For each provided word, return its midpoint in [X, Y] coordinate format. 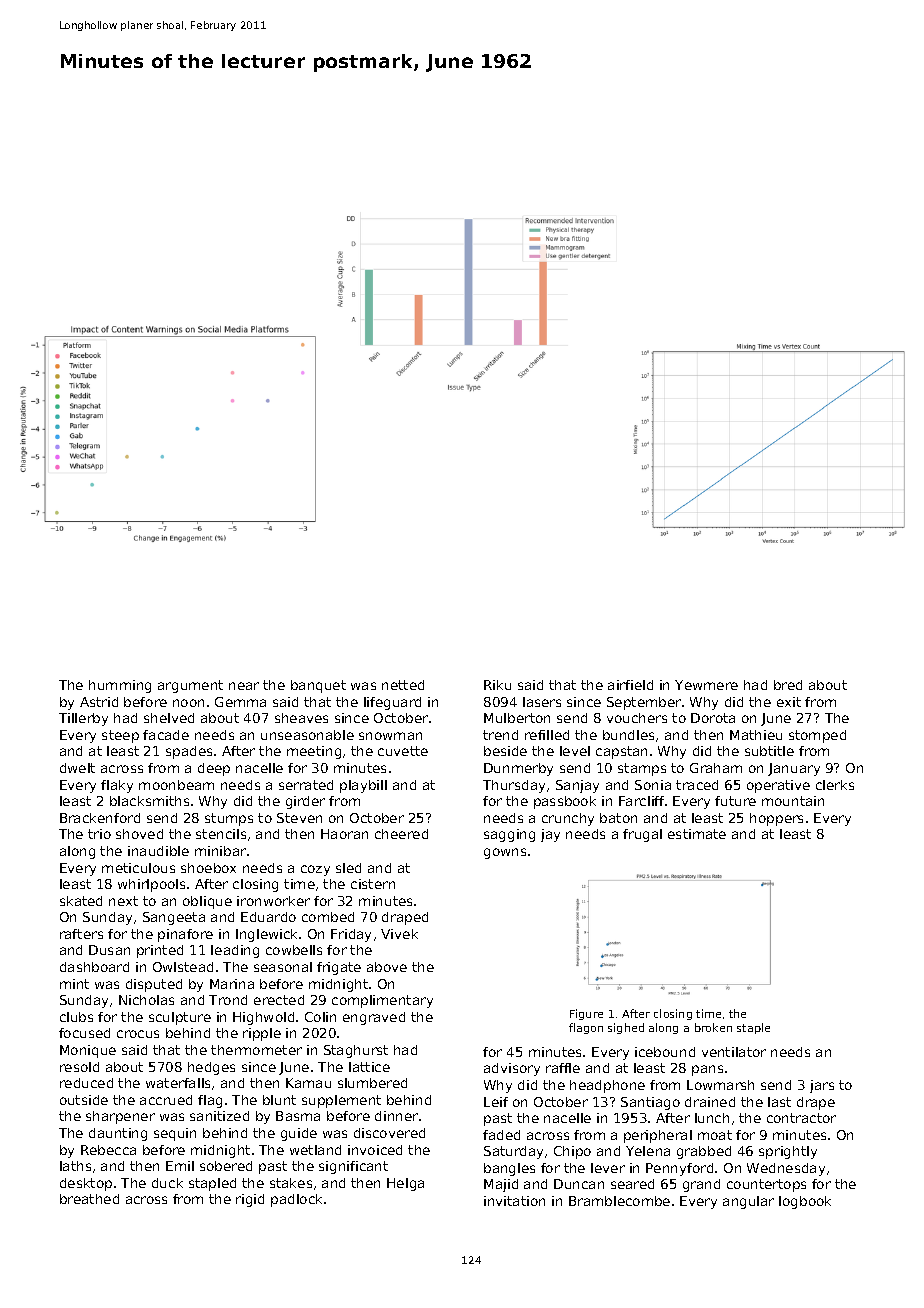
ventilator [734, 1052]
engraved [374, 1018]
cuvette [403, 751]
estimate [697, 834]
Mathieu [756, 735]
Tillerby [83, 719]
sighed [626, 1028]
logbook [805, 1202]
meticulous [138, 868]
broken [713, 1027]
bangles [509, 1169]
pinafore [185, 935]
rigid [250, 1200]
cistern [373, 884]
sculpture [180, 1018]
